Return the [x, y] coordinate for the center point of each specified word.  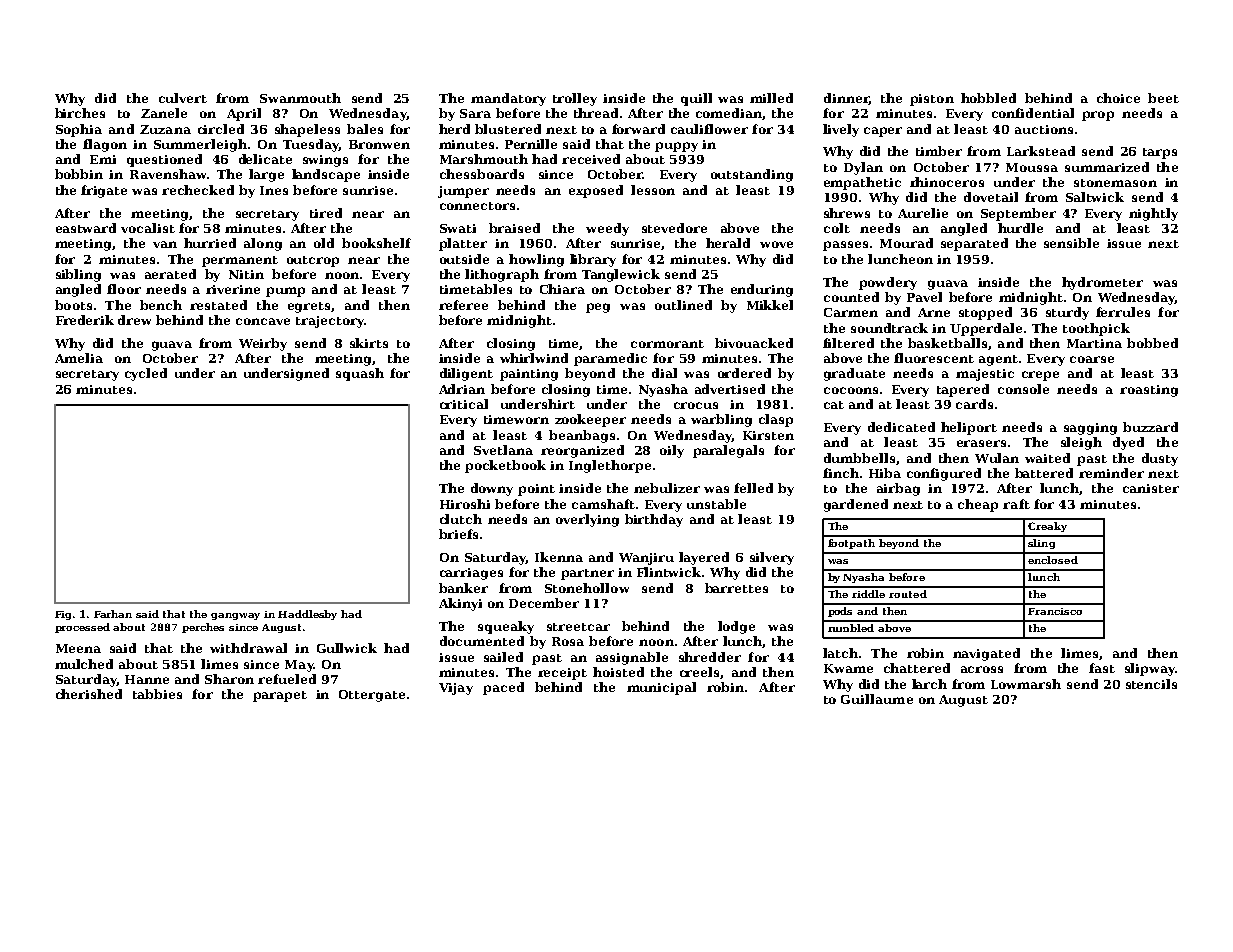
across [982, 669]
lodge [736, 627]
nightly [1153, 214]
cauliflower [709, 129]
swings [325, 161]
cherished [89, 694]
